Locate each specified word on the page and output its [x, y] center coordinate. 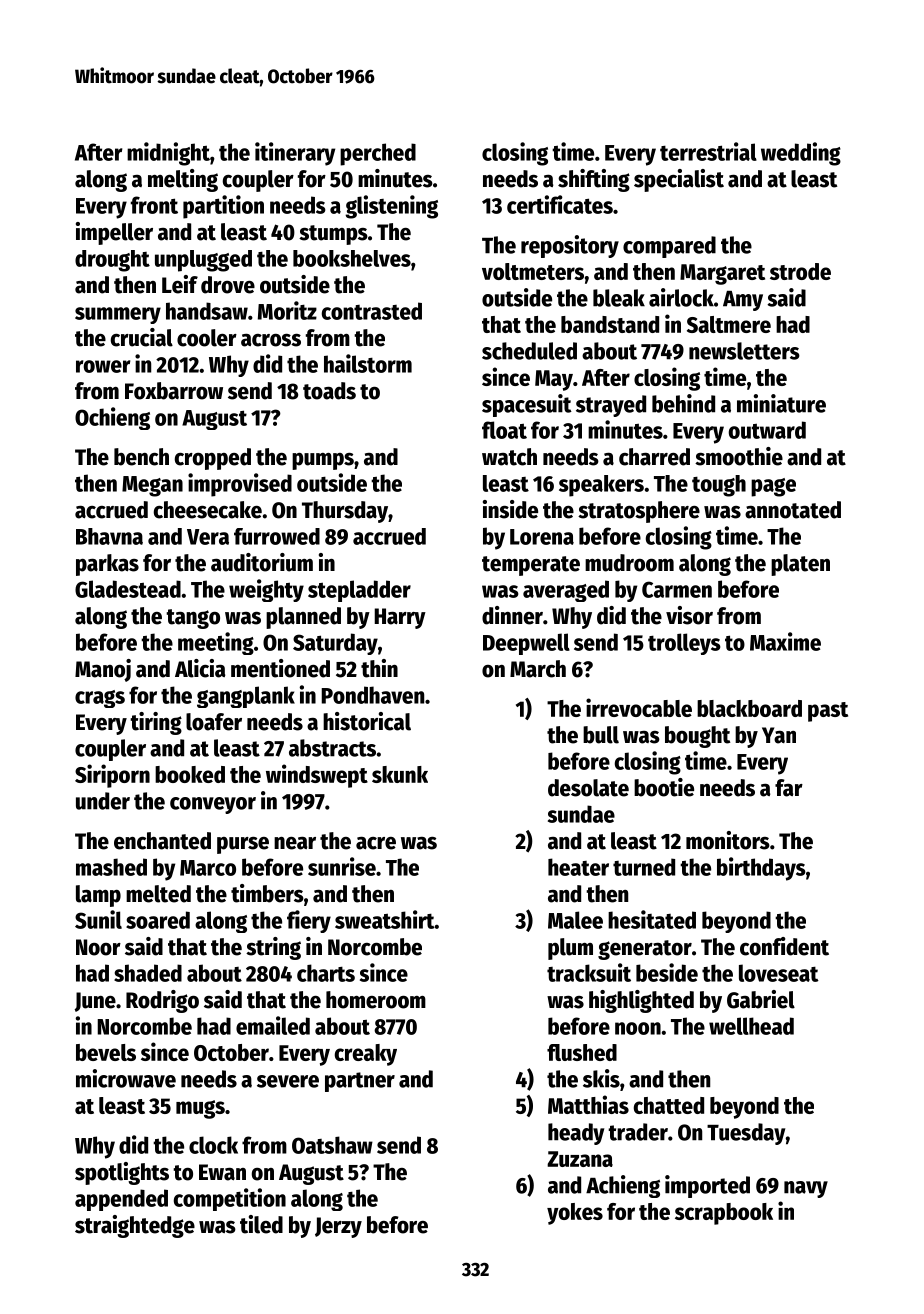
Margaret [722, 274]
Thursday [345, 512]
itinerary [295, 154]
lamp [98, 896]
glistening [391, 207]
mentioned [280, 668]
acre [376, 843]
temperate [531, 566]
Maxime [785, 641]
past [828, 712]
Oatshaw [332, 1145]
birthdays [761, 869]
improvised [240, 485]
